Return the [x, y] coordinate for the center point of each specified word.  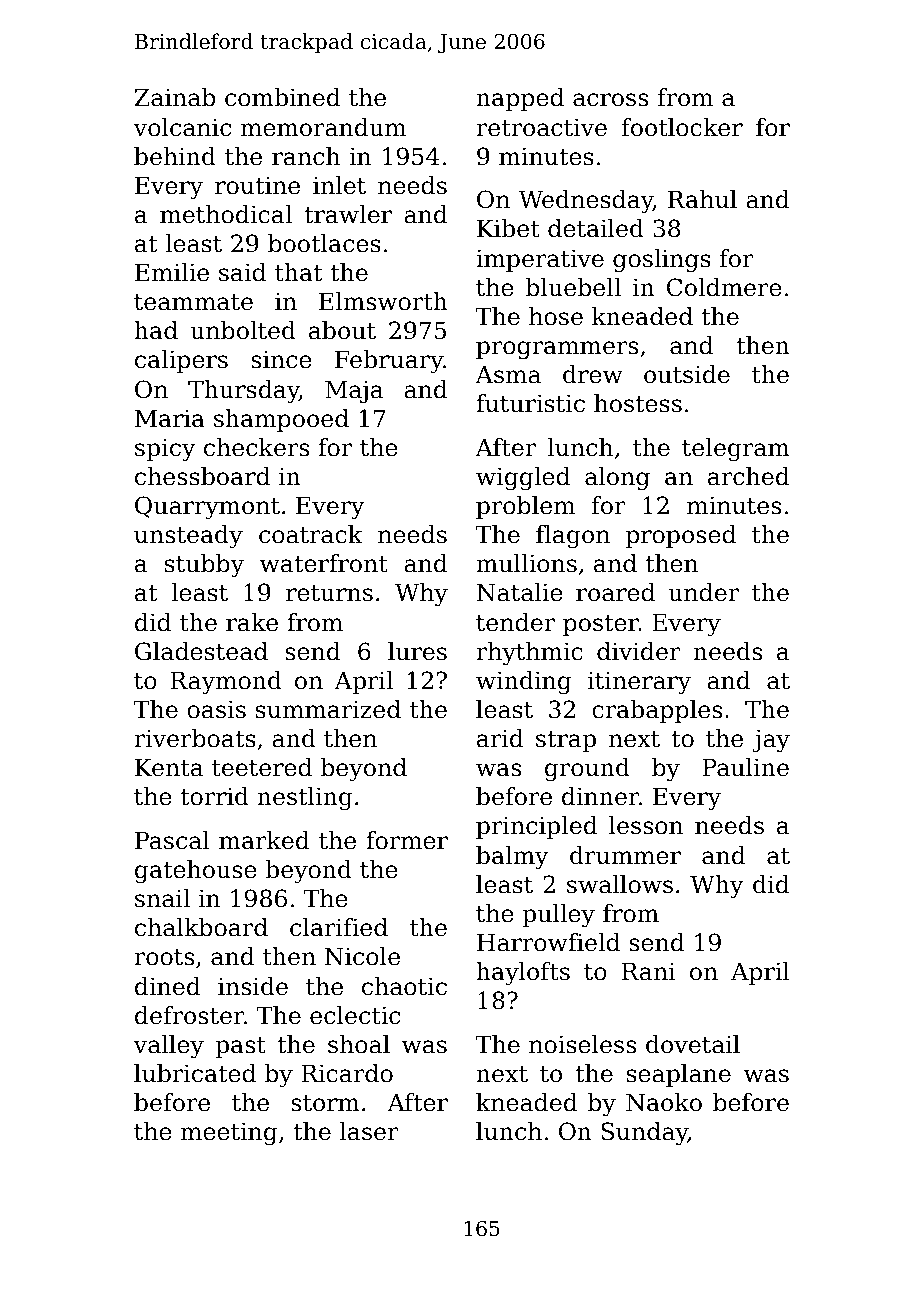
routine [257, 185]
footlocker [682, 127]
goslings [662, 260]
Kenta [169, 767]
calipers [181, 361]
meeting [229, 1133]
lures [417, 651]
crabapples [657, 711]
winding [523, 682]
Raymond [226, 682]
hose [556, 316]
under [703, 592]
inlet [339, 185]
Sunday [644, 1133]
